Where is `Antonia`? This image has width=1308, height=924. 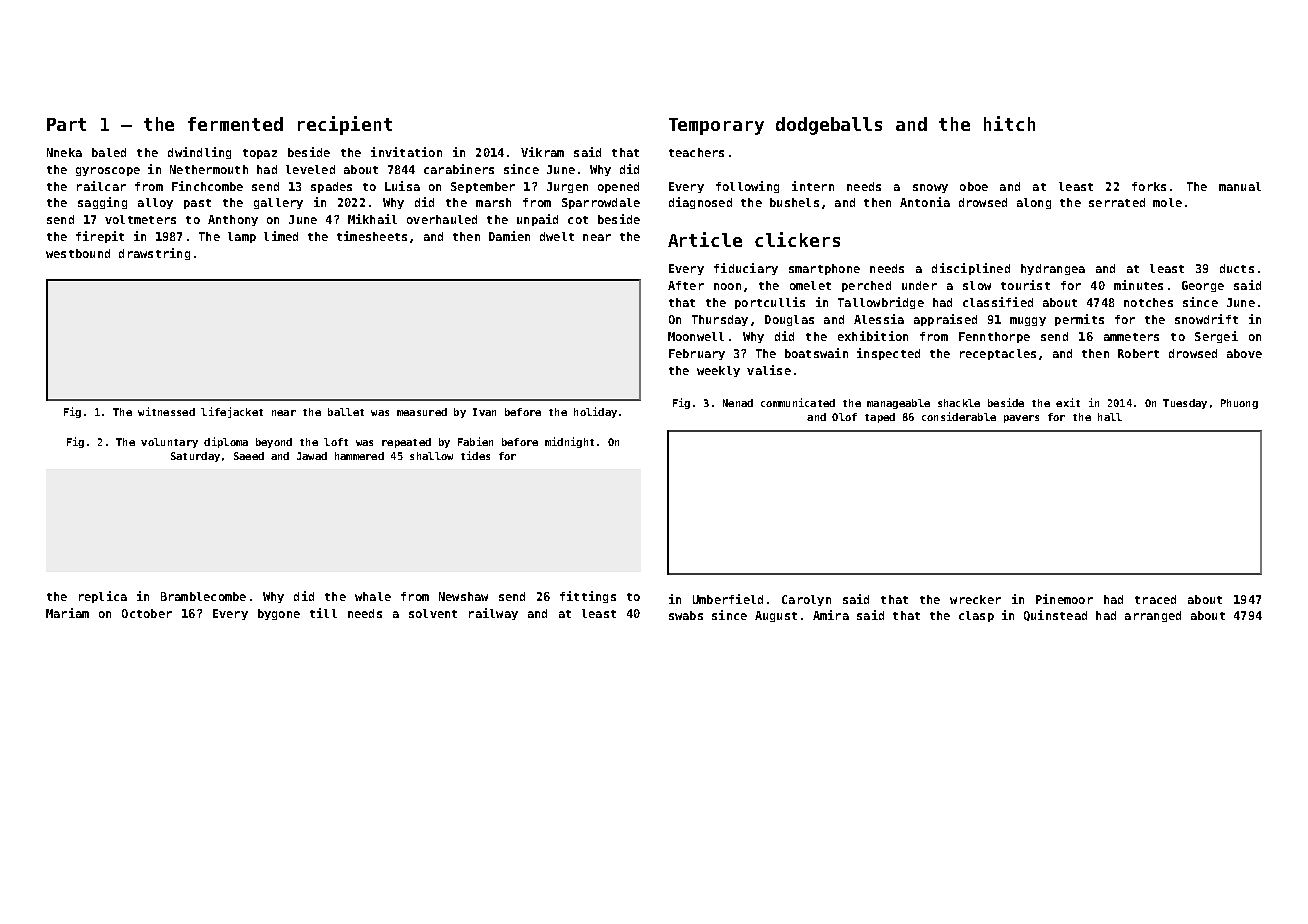 Antonia is located at coordinates (925, 202).
